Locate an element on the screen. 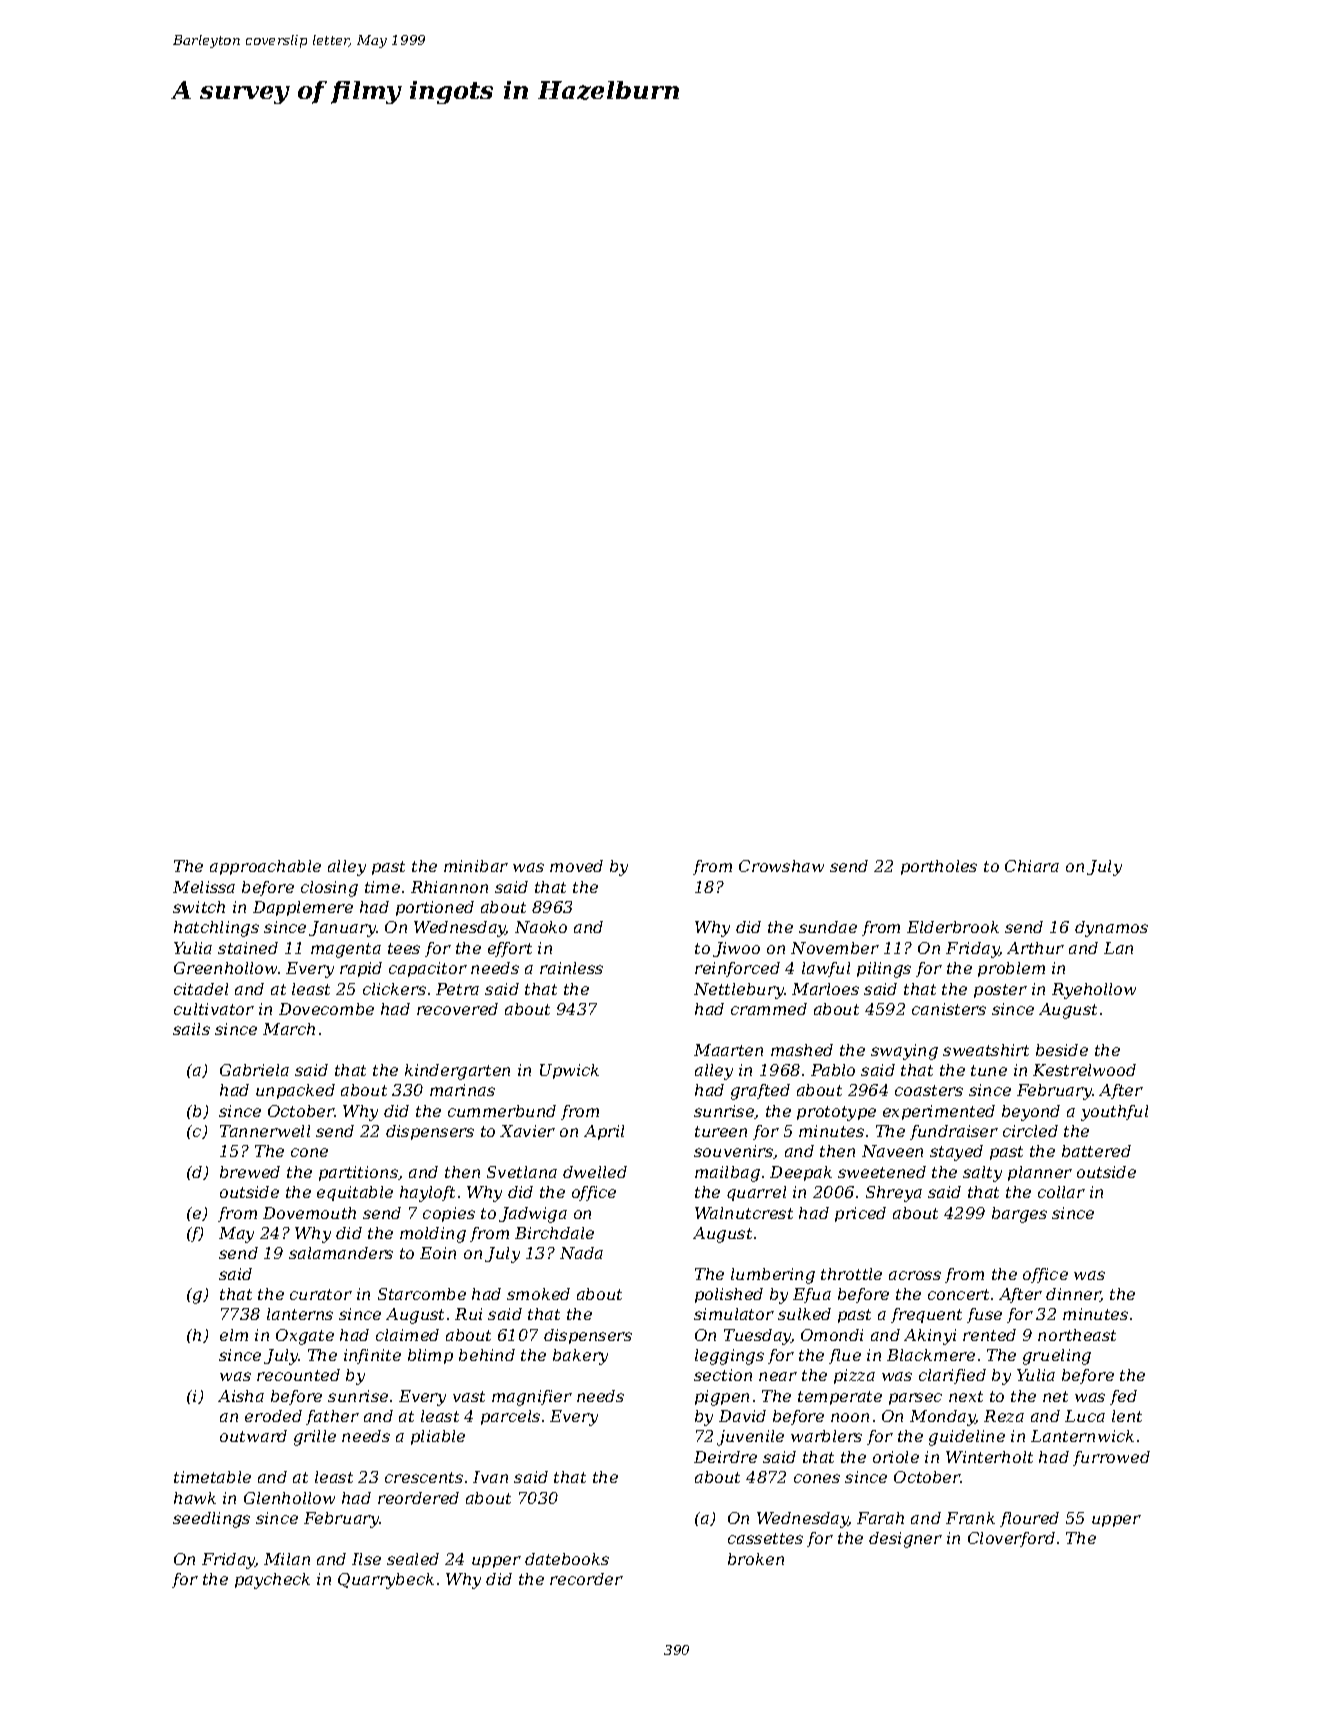 This screenshot has width=1329, height=1720. salamanders is located at coordinates (341, 1253).
